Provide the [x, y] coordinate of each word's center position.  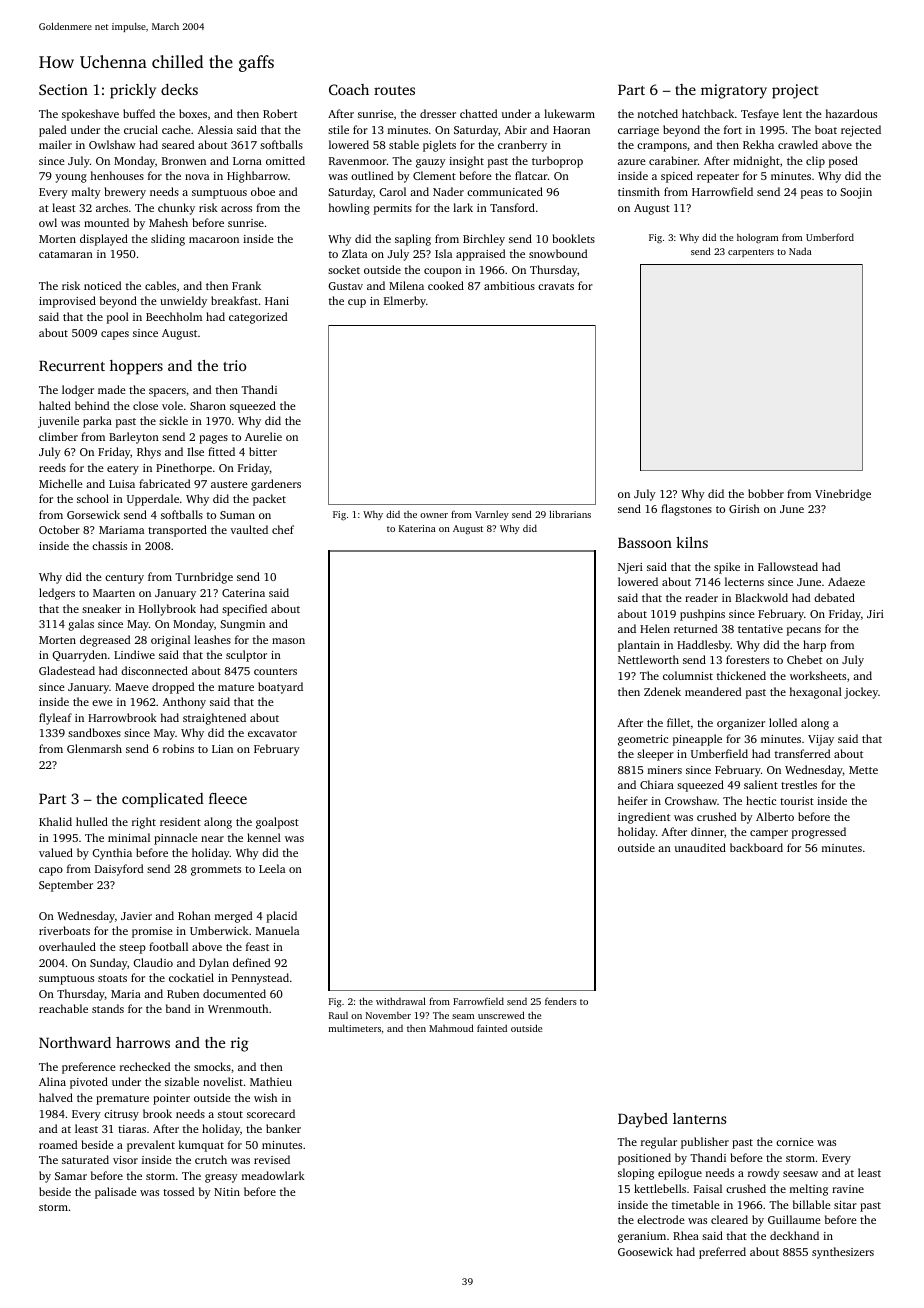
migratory [734, 91]
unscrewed [501, 1015]
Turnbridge [204, 578]
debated [834, 597]
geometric [643, 740]
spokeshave [90, 115]
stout [230, 1114]
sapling [413, 240]
